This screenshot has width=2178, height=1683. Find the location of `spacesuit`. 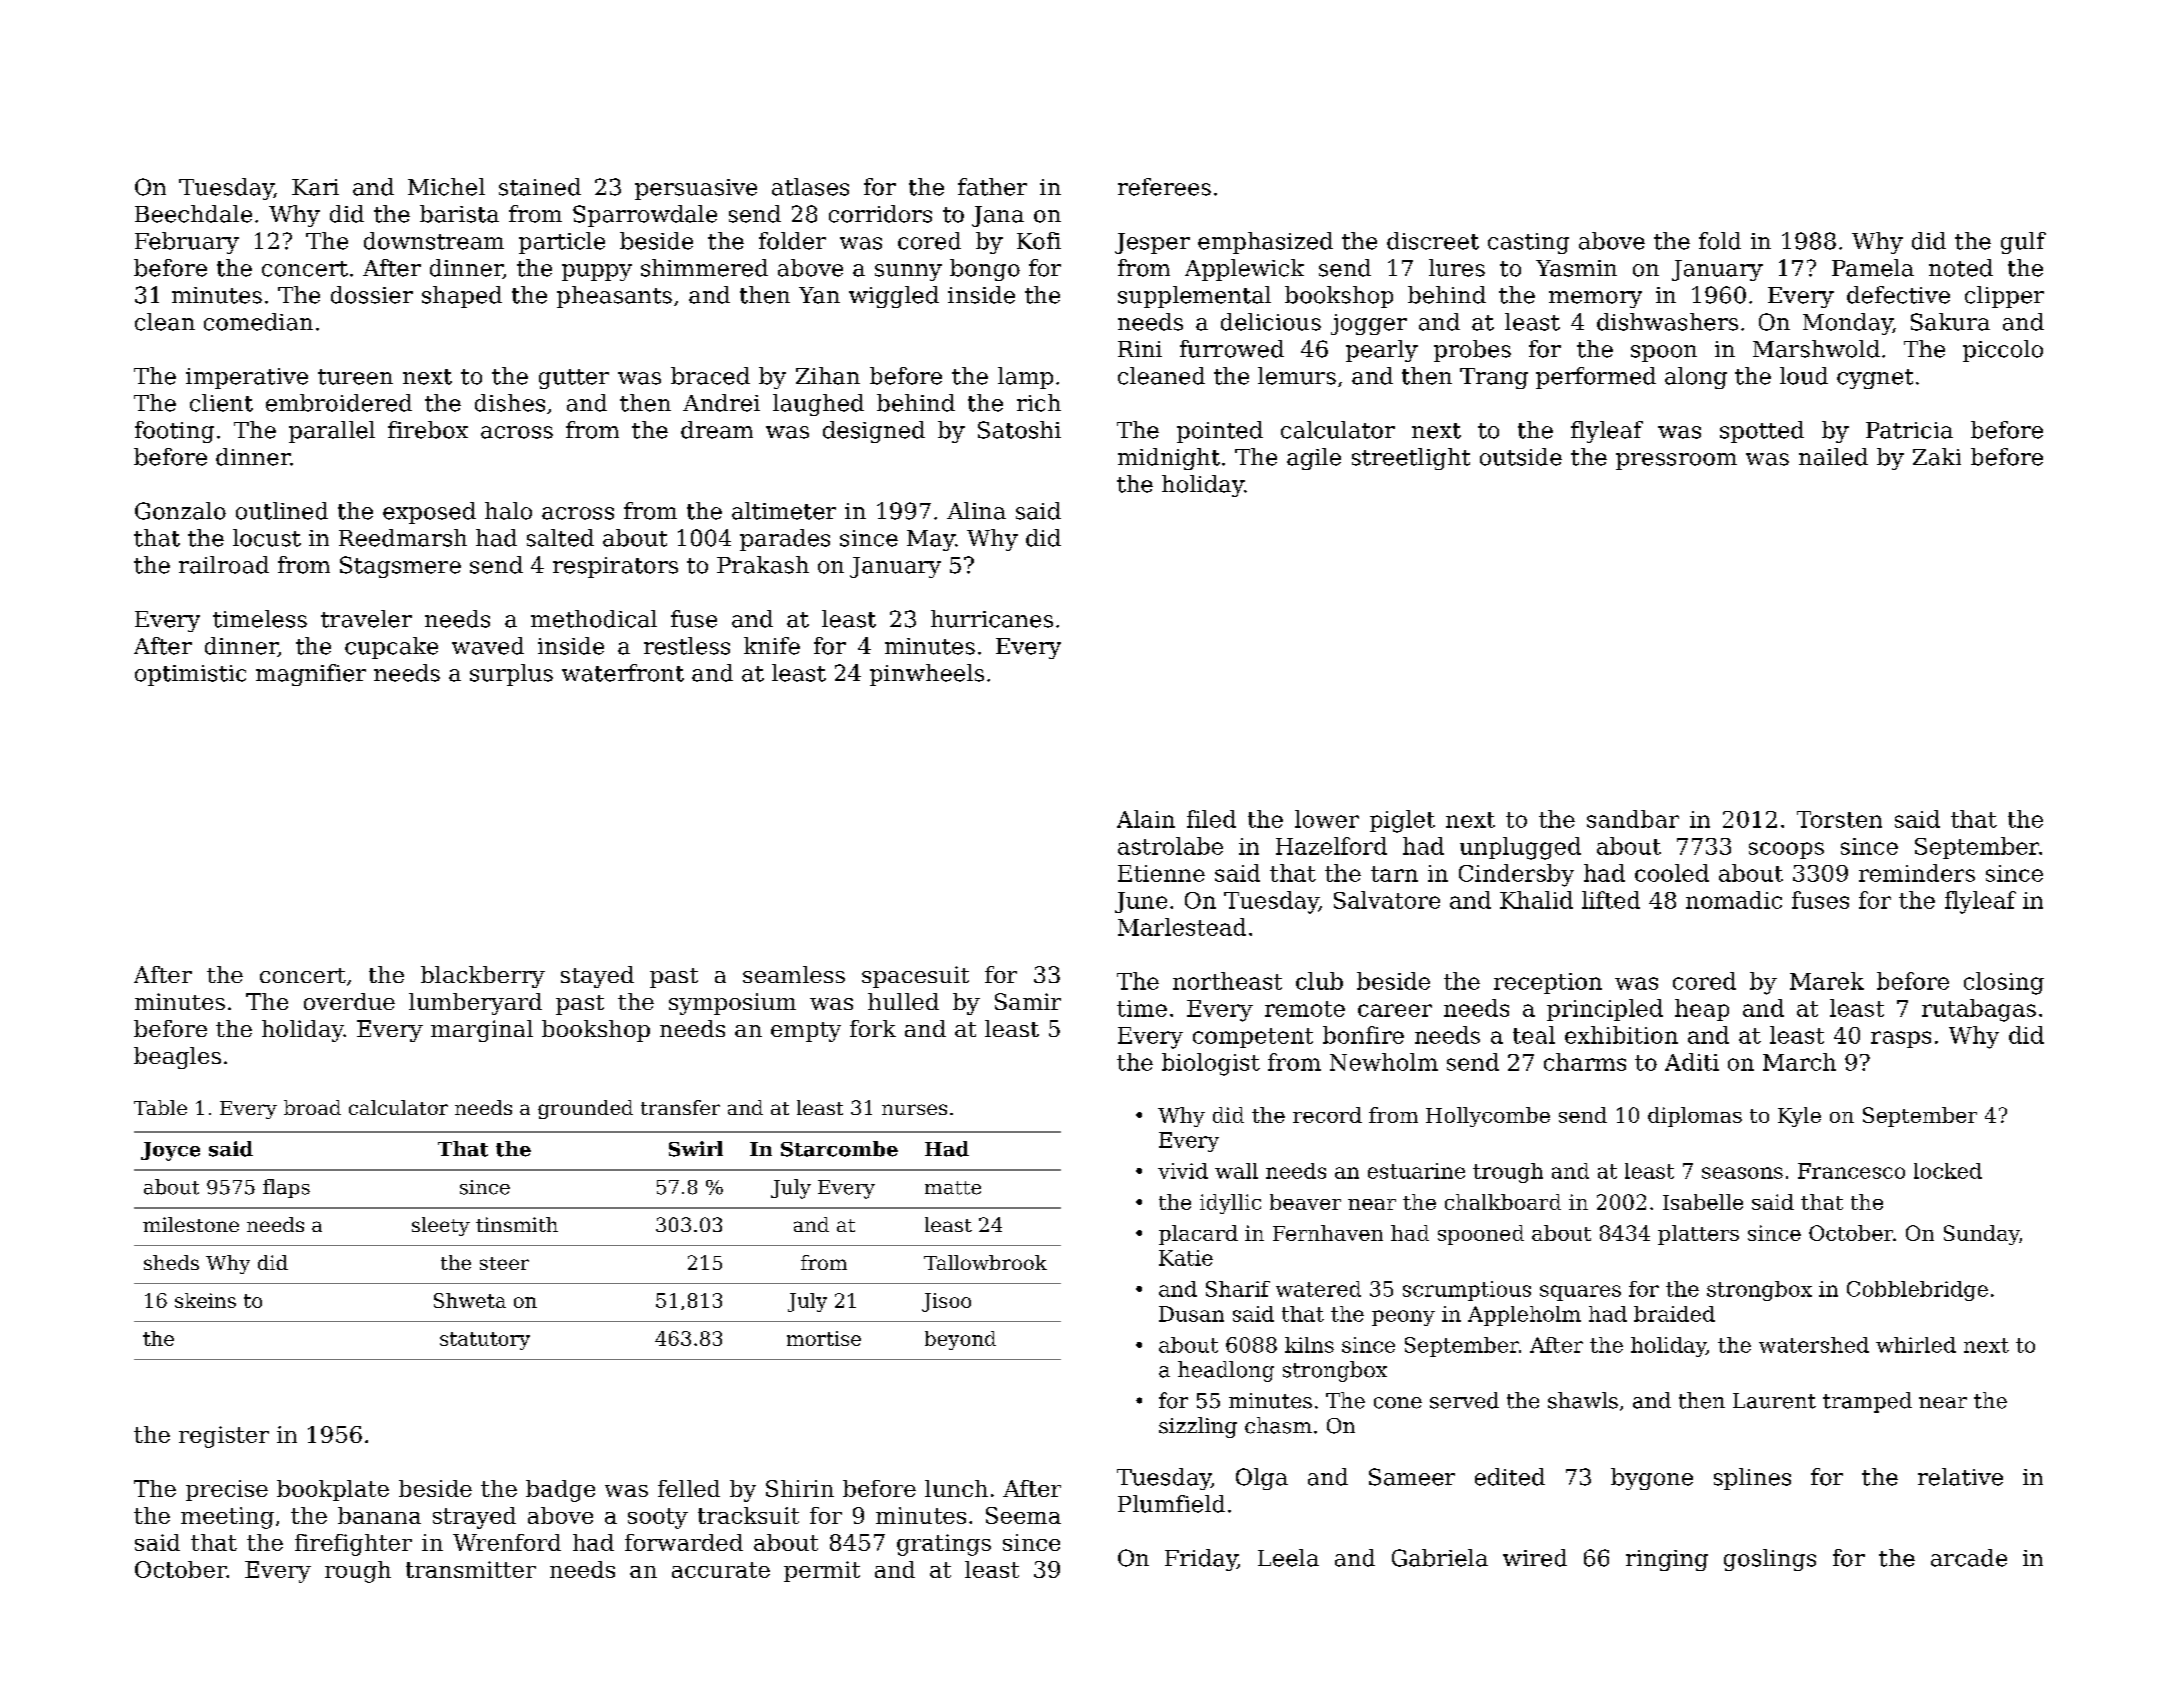

spacesuit is located at coordinates (915, 977).
